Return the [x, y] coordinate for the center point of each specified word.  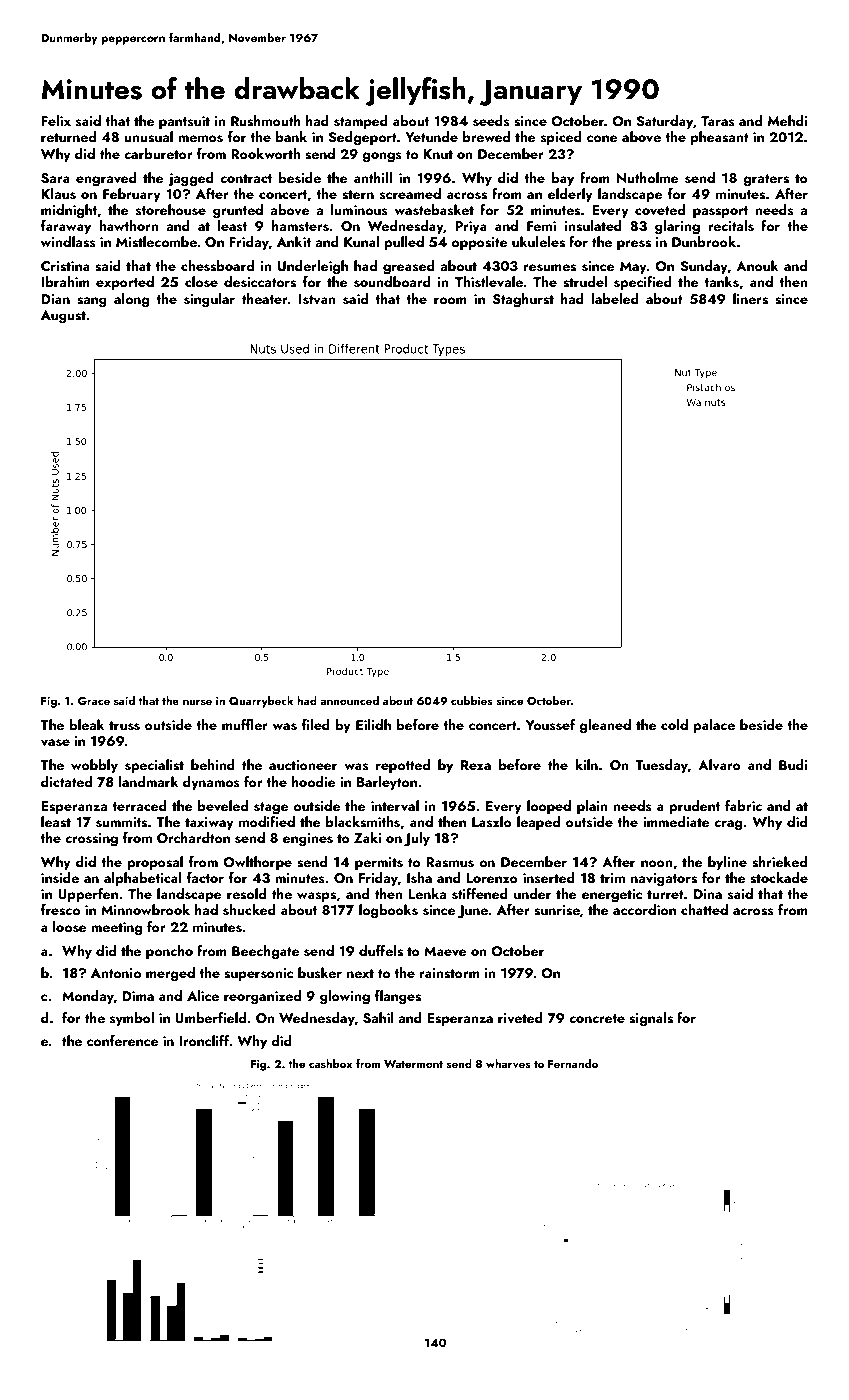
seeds [491, 121]
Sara [55, 178]
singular [209, 300]
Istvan [317, 299]
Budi [793, 764]
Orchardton [193, 838]
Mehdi [787, 120]
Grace [94, 701]
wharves [508, 1063]
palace [714, 726]
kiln [586, 764]
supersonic [258, 974]
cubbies [472, 700]
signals [651, 1019]
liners [750, 299]
